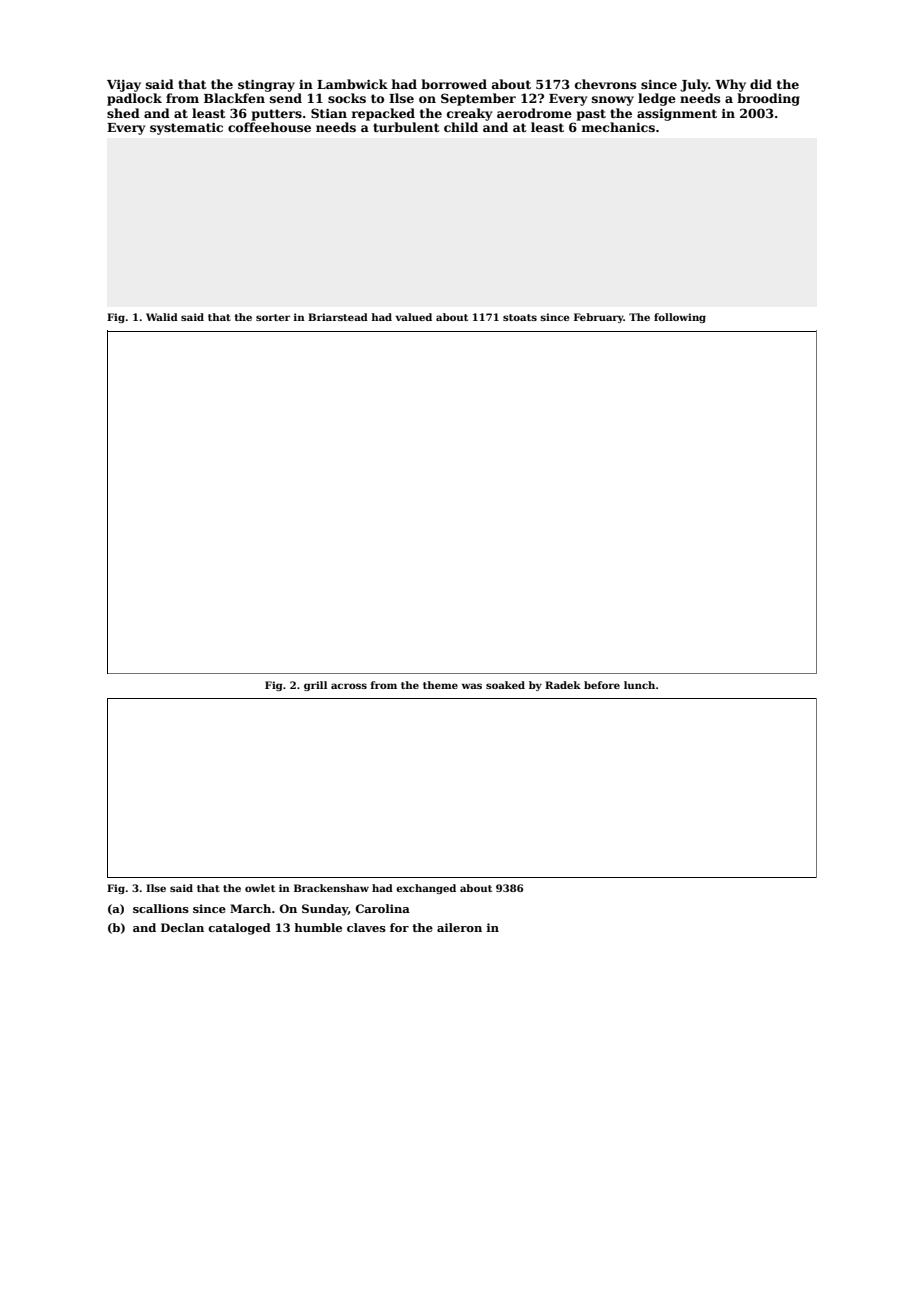 The width and height of the screenshot is (924, 1308). I want to click on Blackfen, so click(234, 98).
